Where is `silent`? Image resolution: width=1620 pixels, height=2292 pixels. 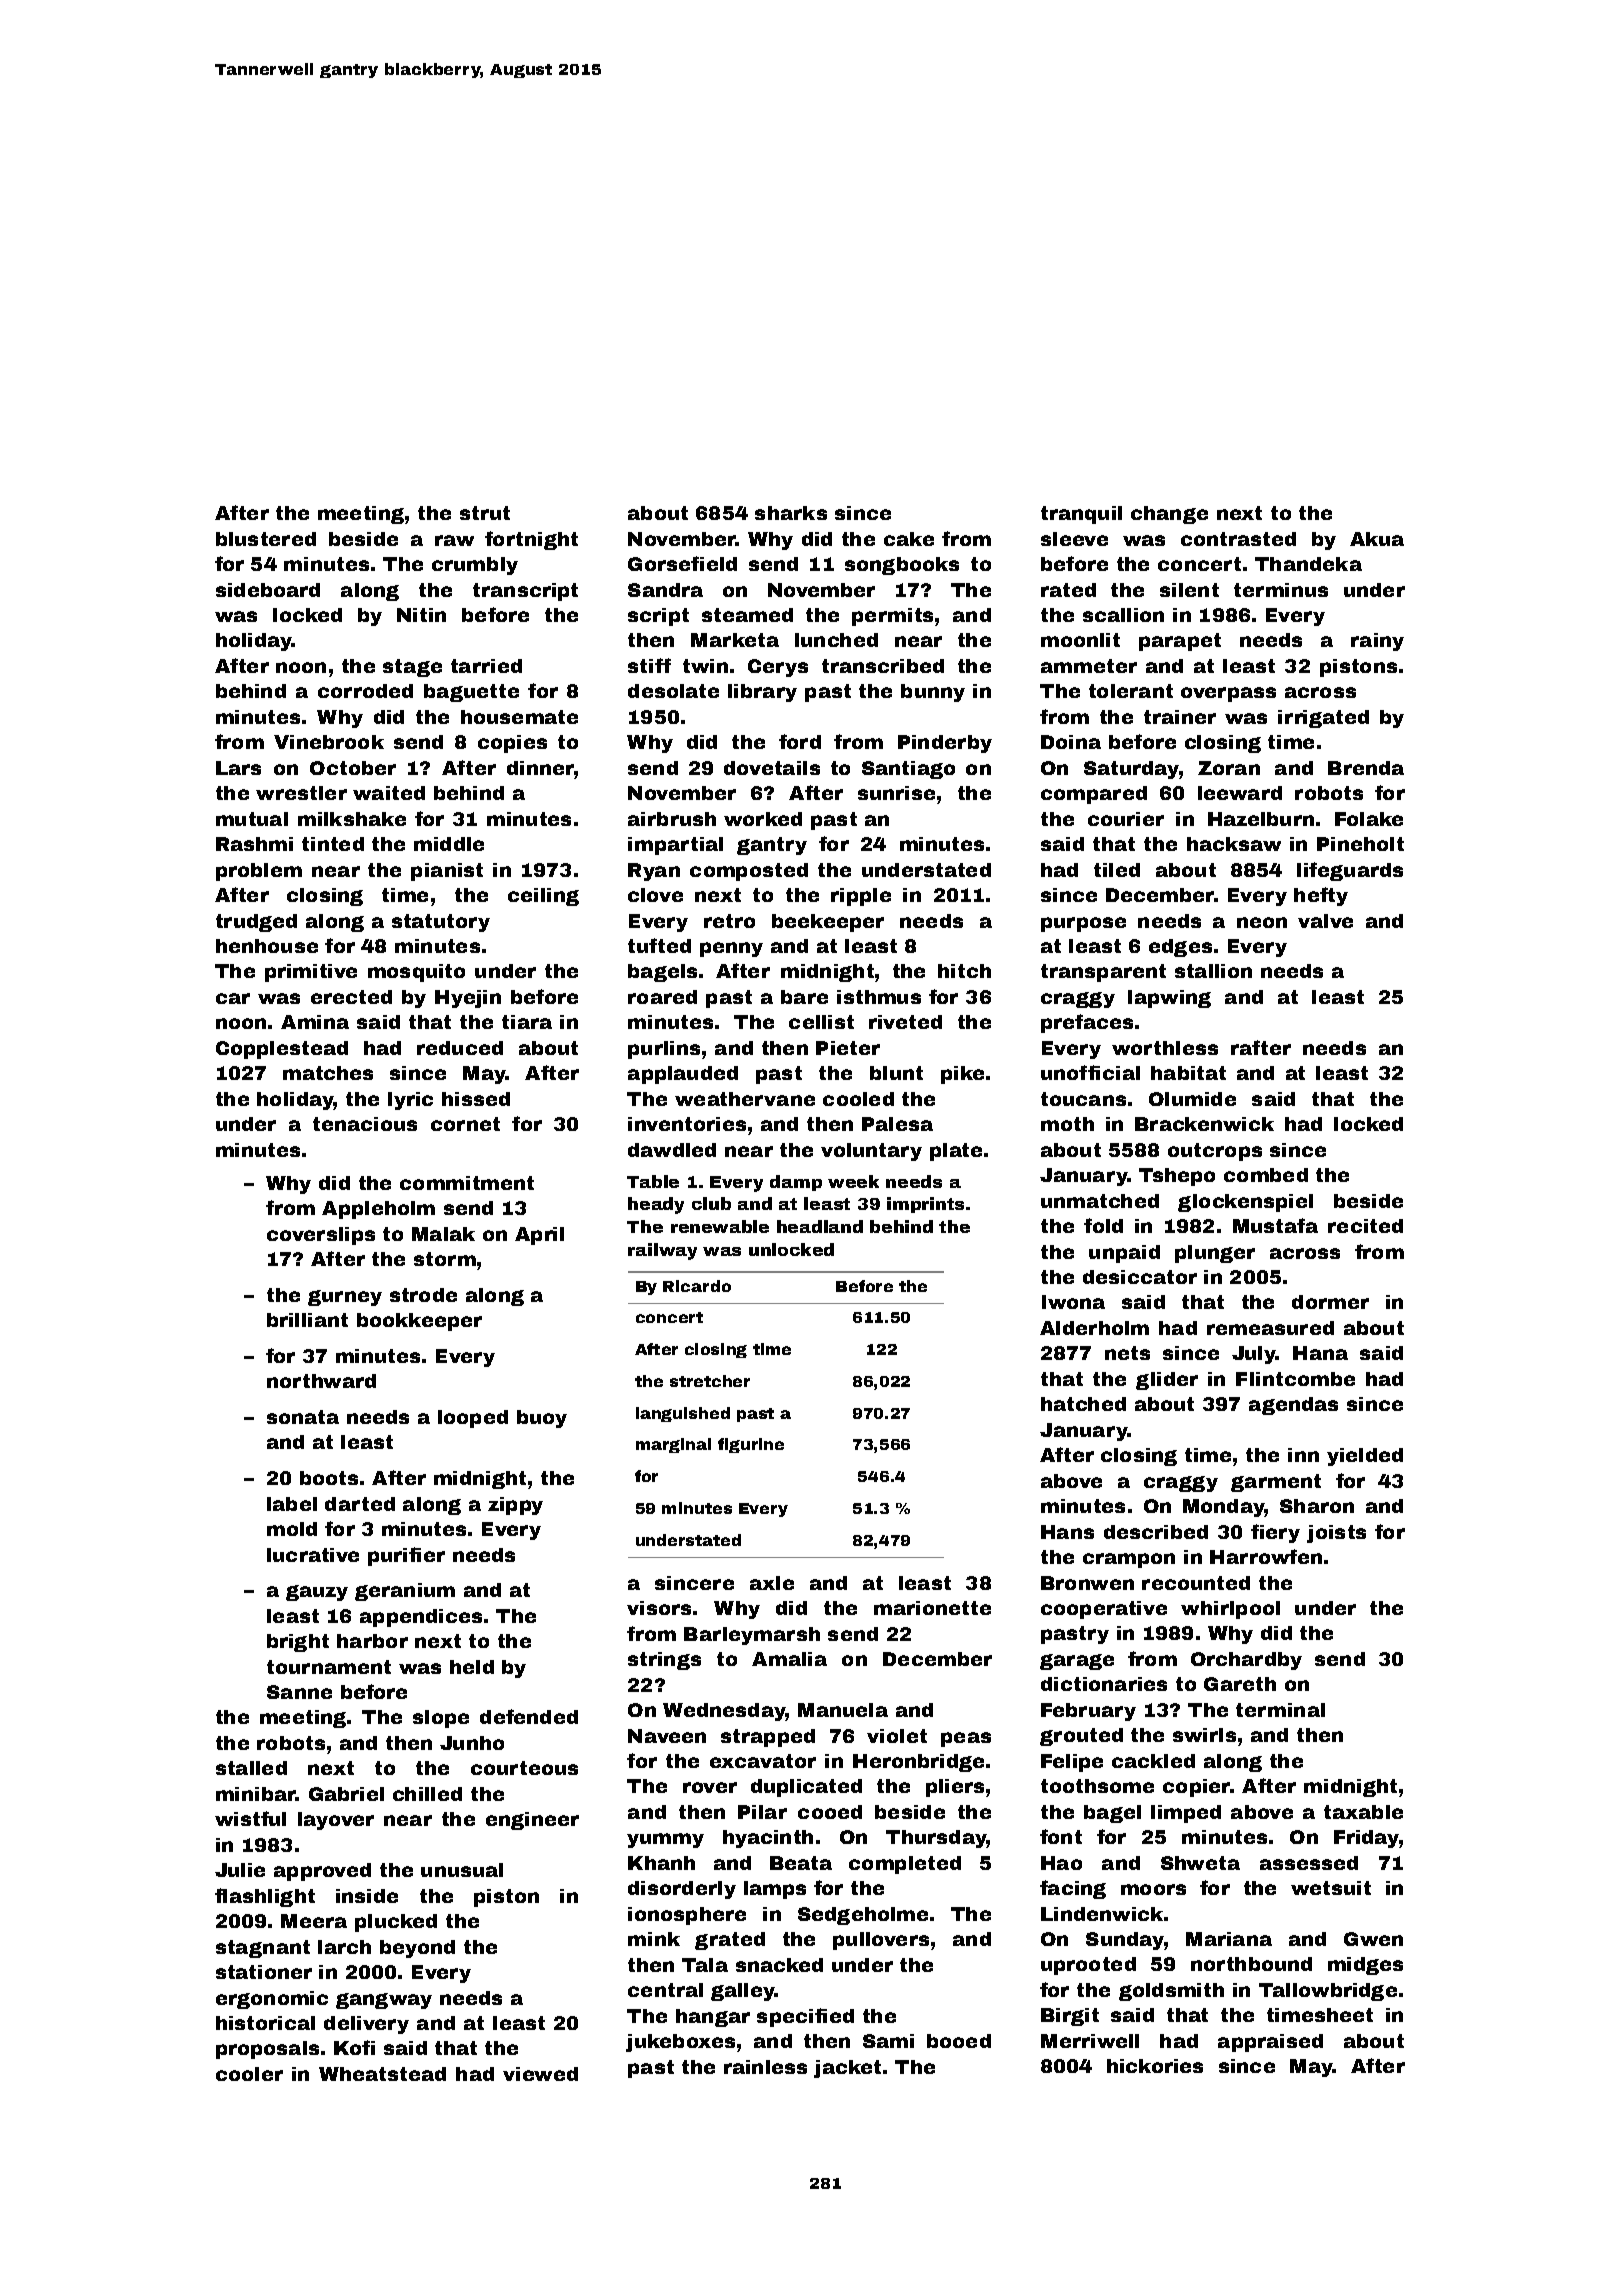 silent is located at coordinates (1189, 590).
